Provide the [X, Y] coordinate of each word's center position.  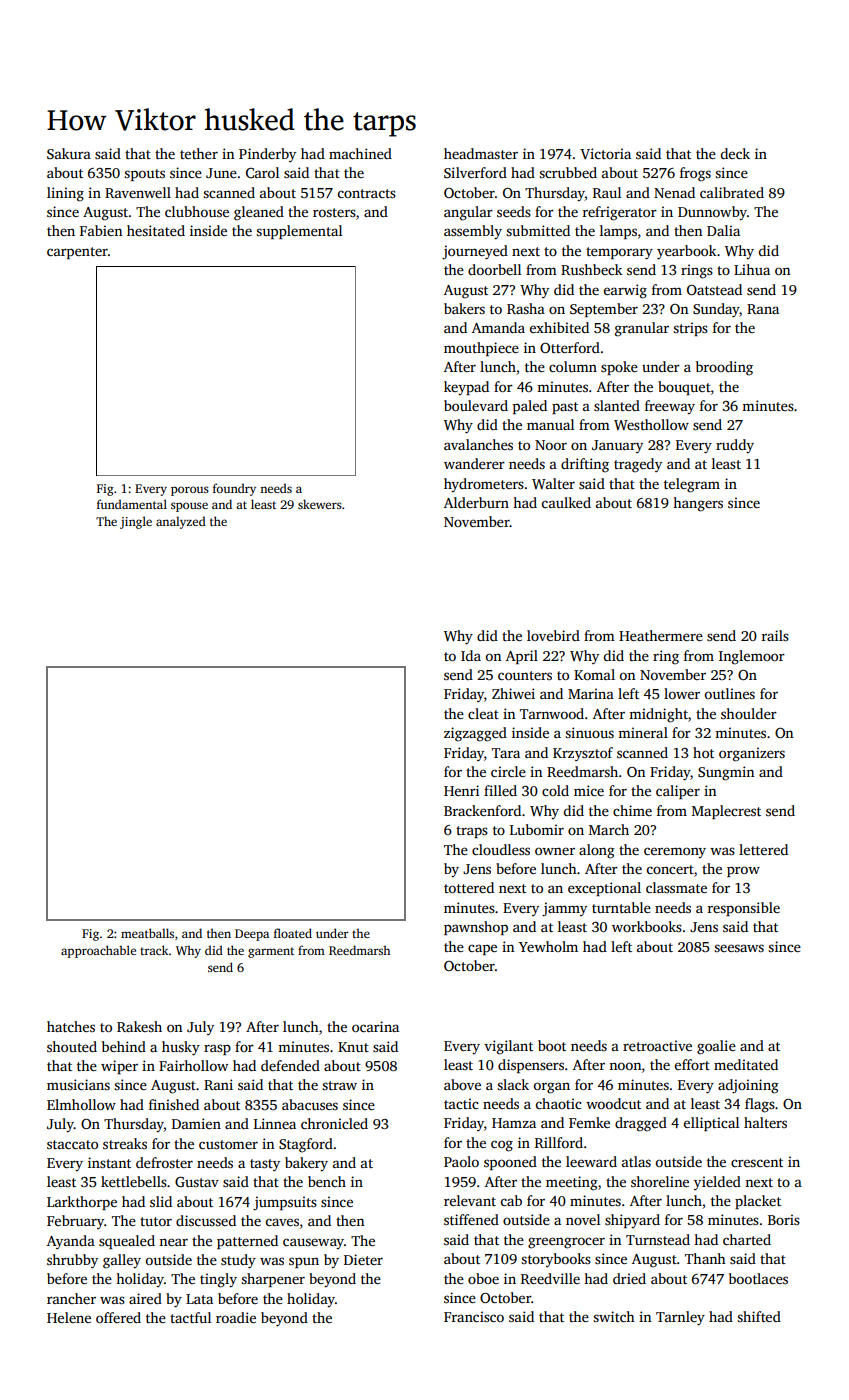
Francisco [474, 1316]
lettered [763, 849]
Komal [594, 674]
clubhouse [197, 211]
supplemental [299, 232]
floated [293, 933]
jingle [136, 522]
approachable [98, 951]
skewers [320, 504]
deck [735, 153]
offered [118, 1317]
